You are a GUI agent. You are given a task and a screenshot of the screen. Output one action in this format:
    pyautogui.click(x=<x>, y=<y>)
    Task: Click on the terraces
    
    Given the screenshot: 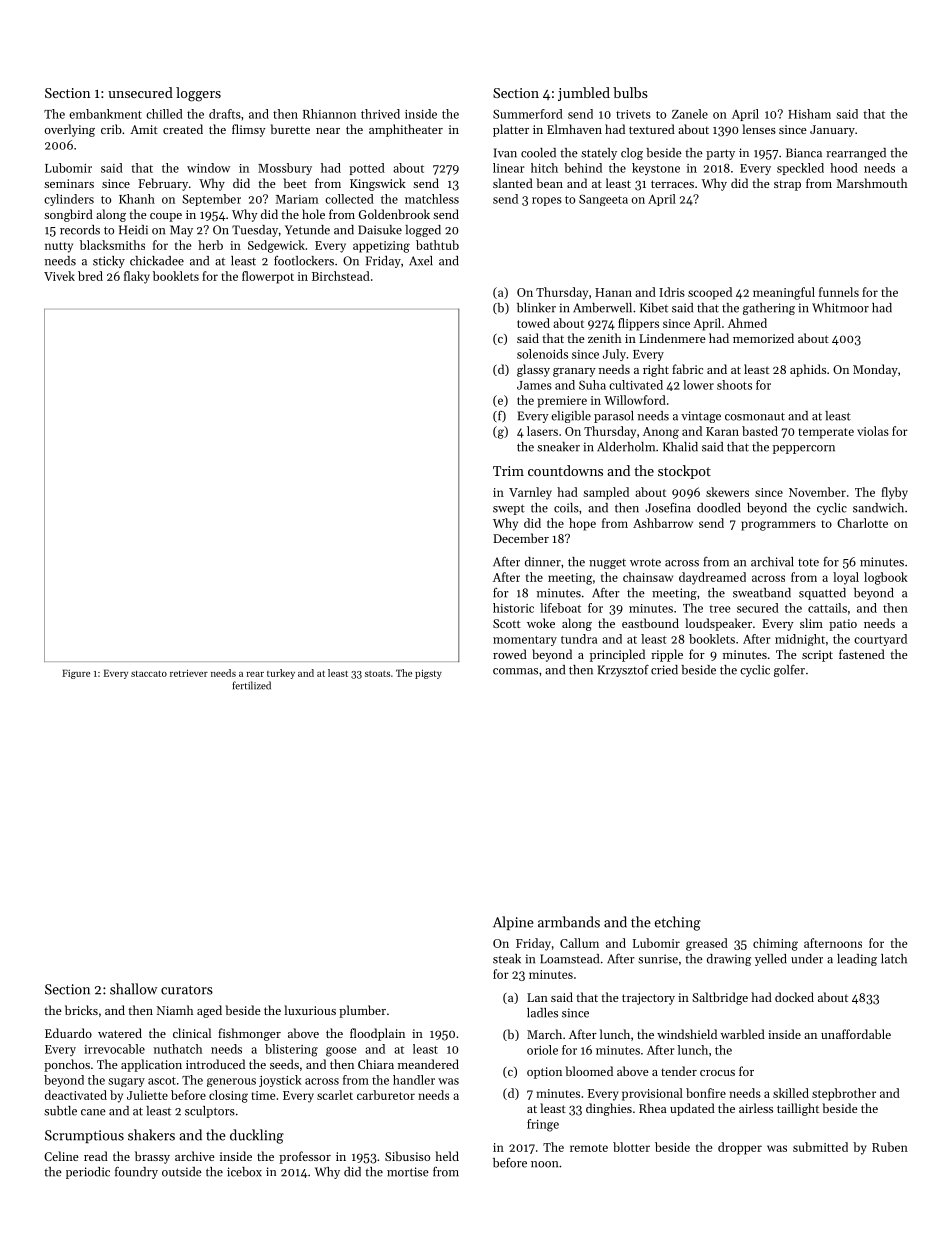 What is the action you would take?
    pyautogui.click(x=672, y=184)
